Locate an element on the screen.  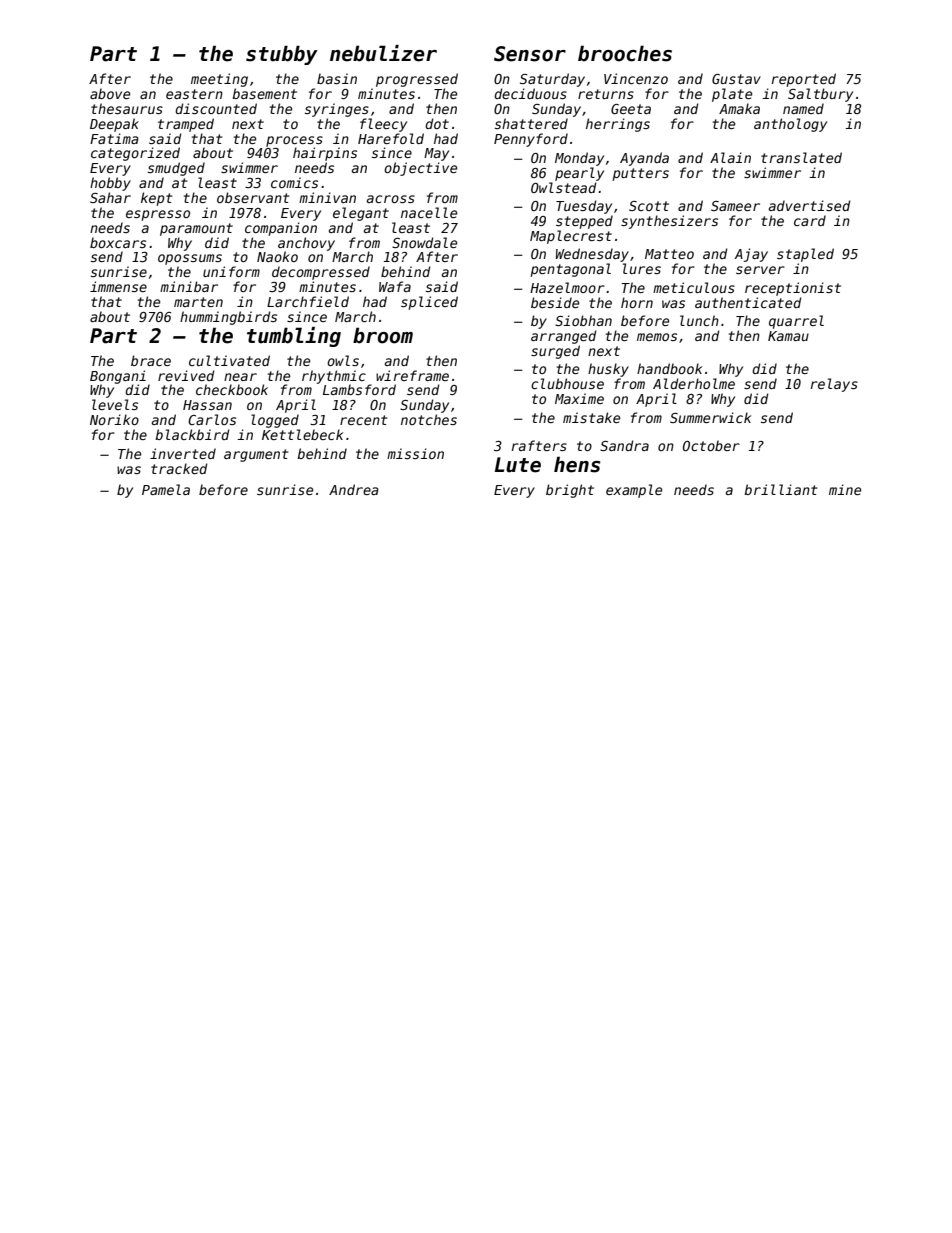
arranged is located at coordinates (563, 337).
